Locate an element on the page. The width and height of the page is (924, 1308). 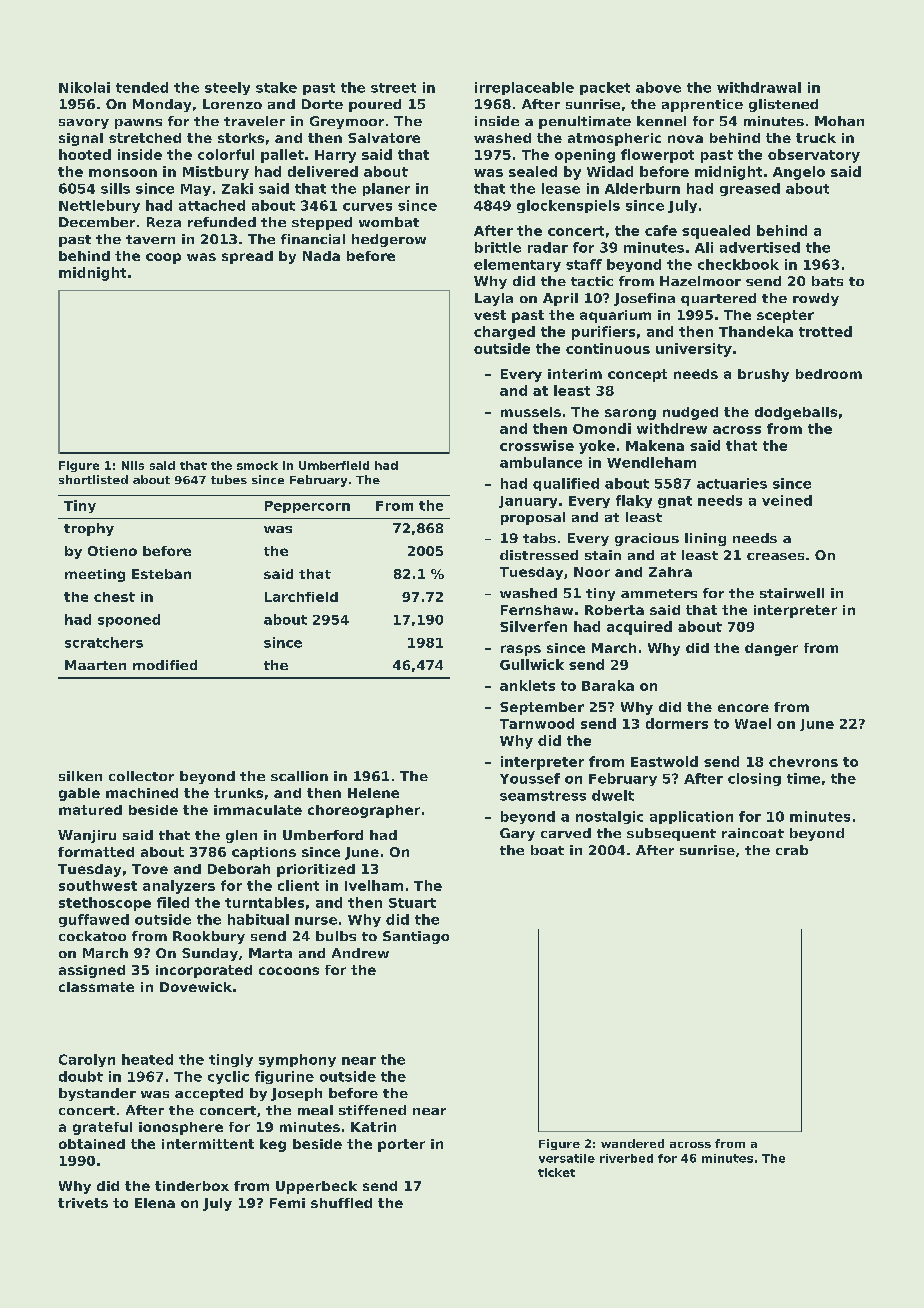
stairwell is located at coordinates (792, 593).
